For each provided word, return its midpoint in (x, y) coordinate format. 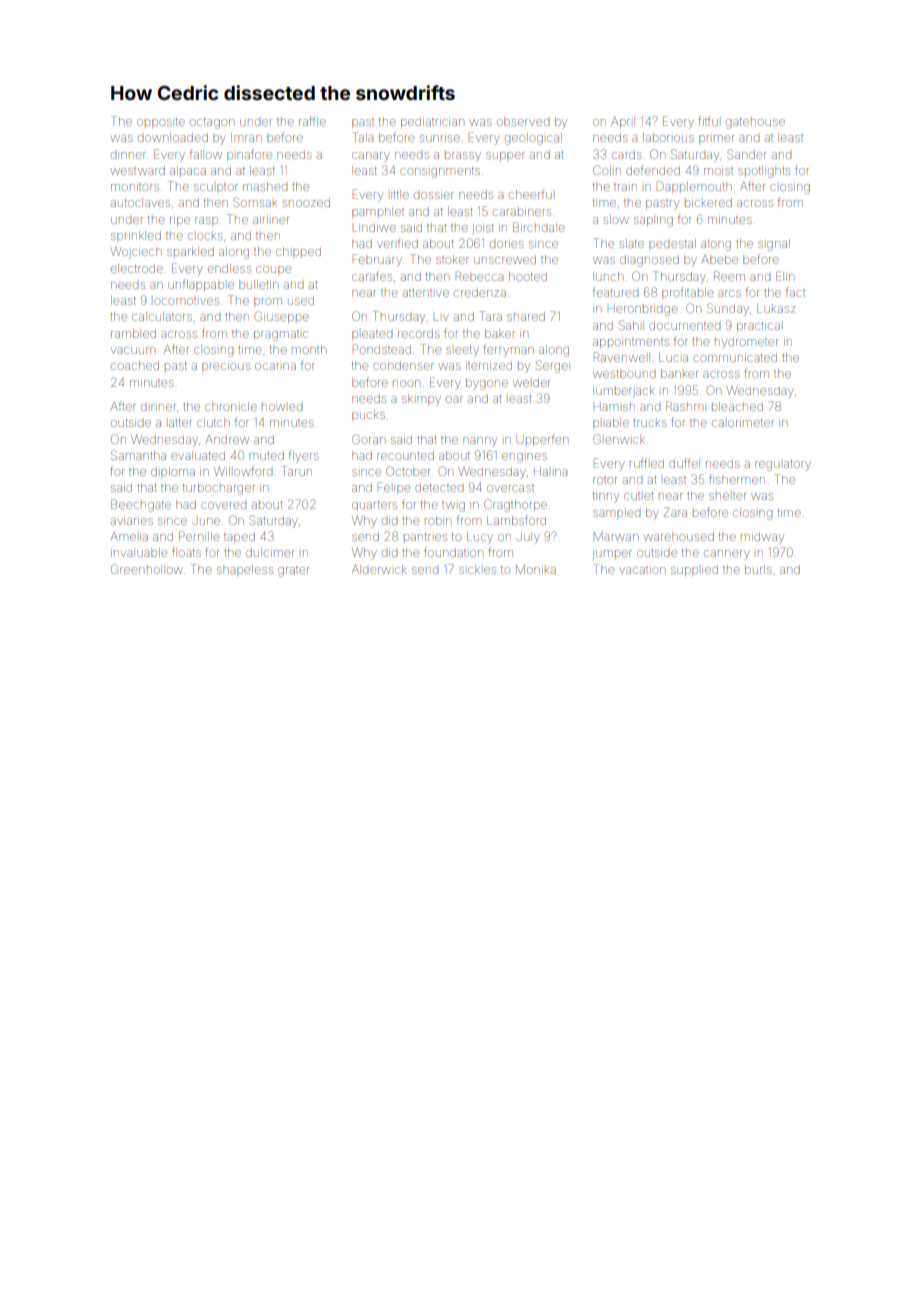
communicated (735, 358)
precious (226, 367)
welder (531, 382)
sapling (653, 221)
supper (505, 156)
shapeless (245, 570)
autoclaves (140, 202)
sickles (477, 569)
